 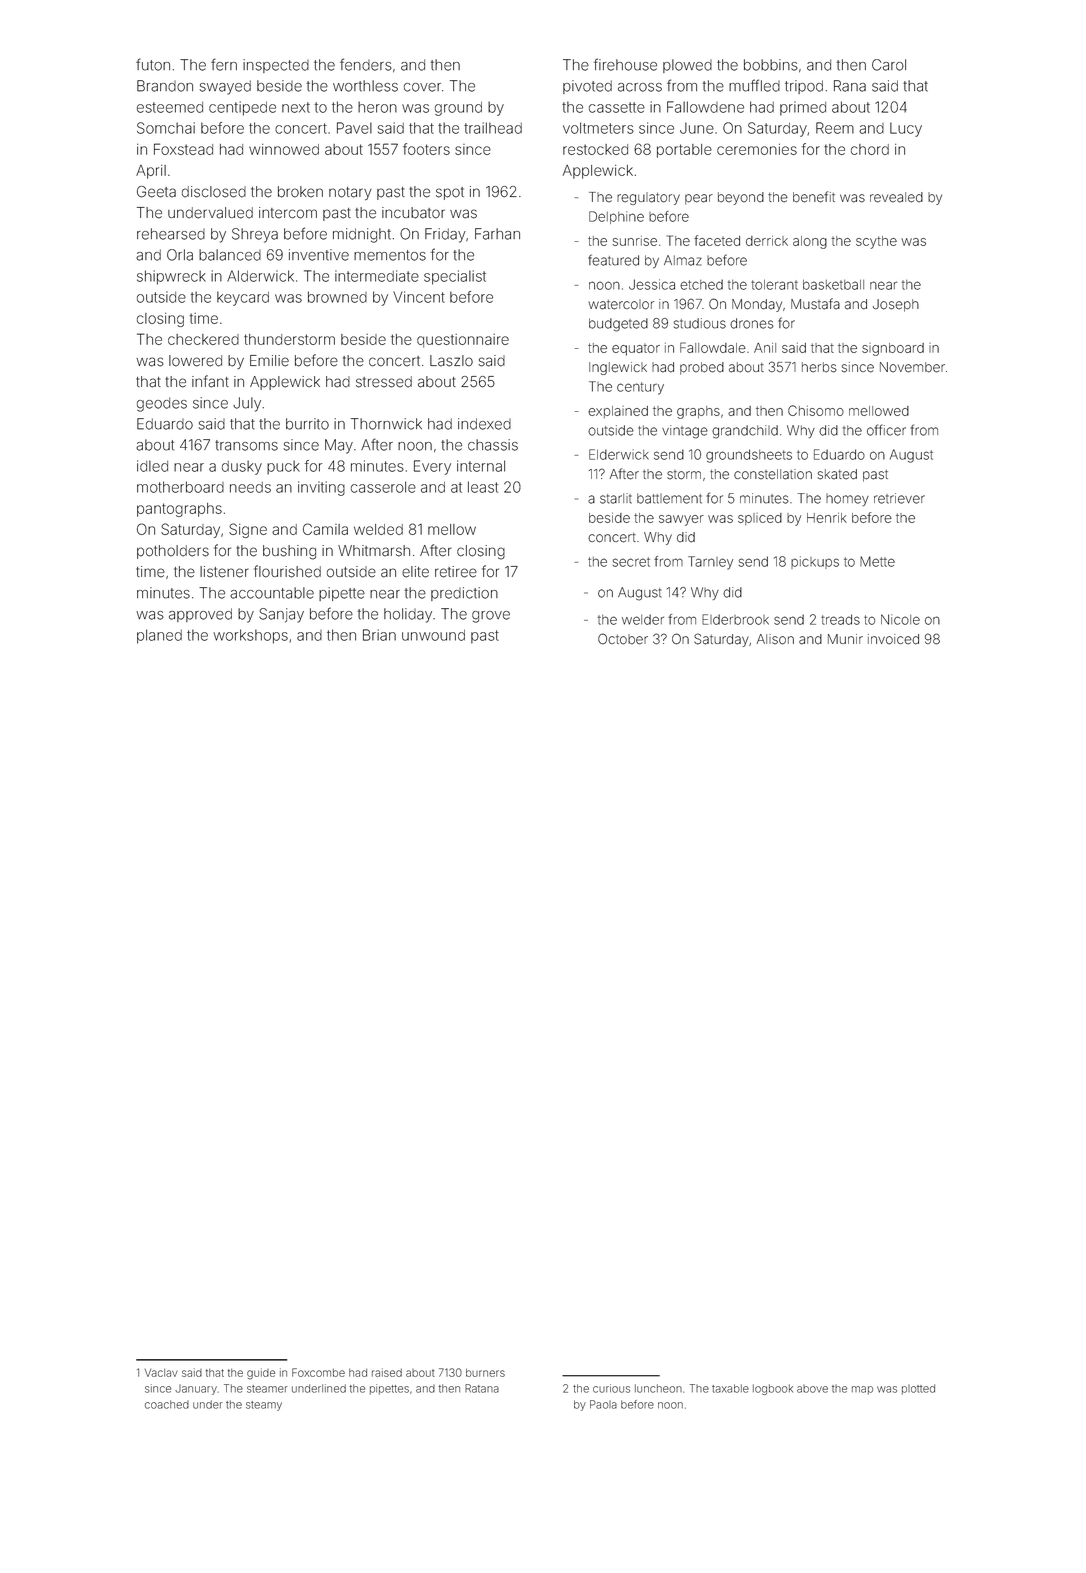 What do you see at coordinates (261, 1374) in the document?
I see `guide` at bounding box center [261, 1374].
